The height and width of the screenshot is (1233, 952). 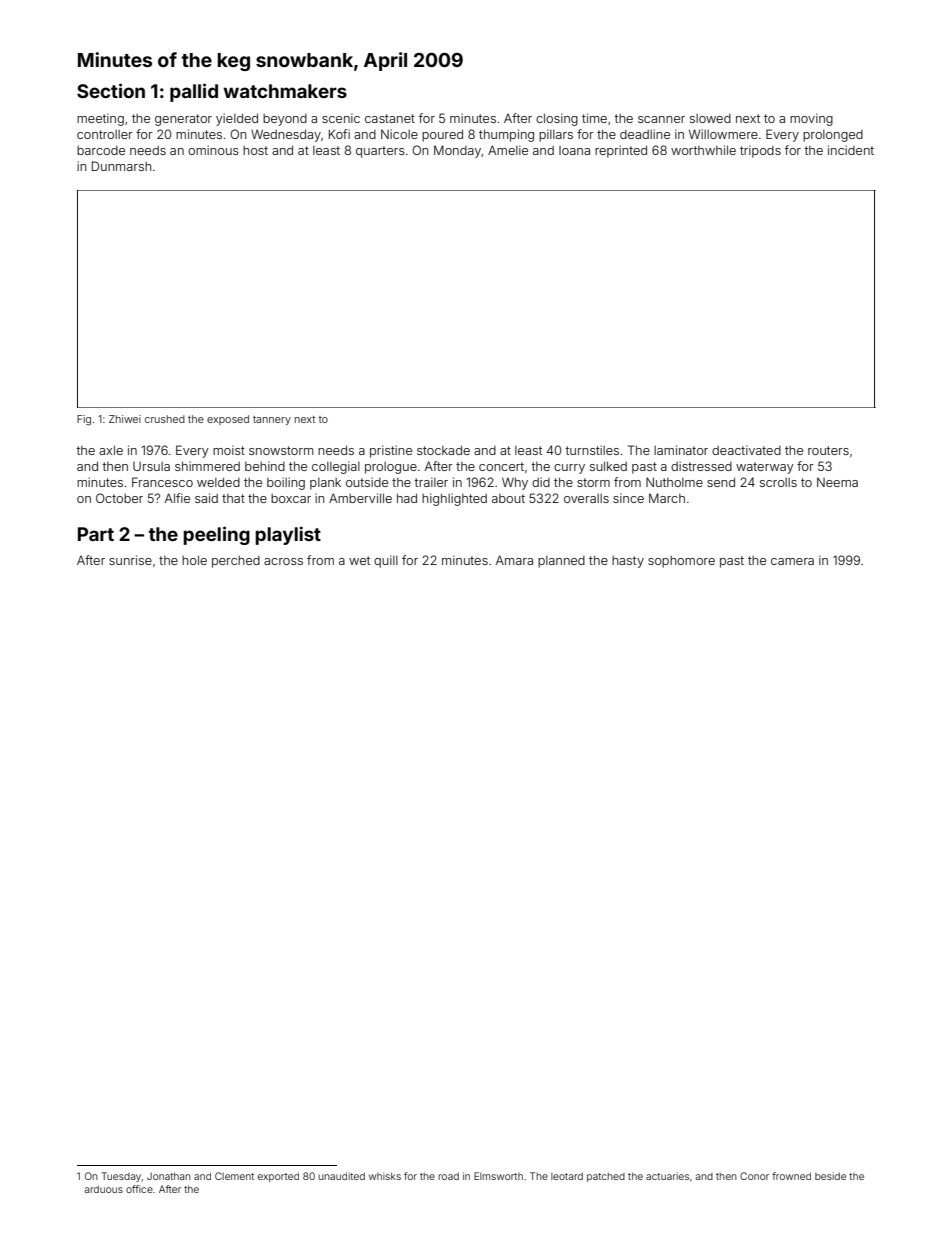 What do you see at coordinates (234, 1176) in the screenshot?
I see `Clement` at bounding box center [234, 1176].
